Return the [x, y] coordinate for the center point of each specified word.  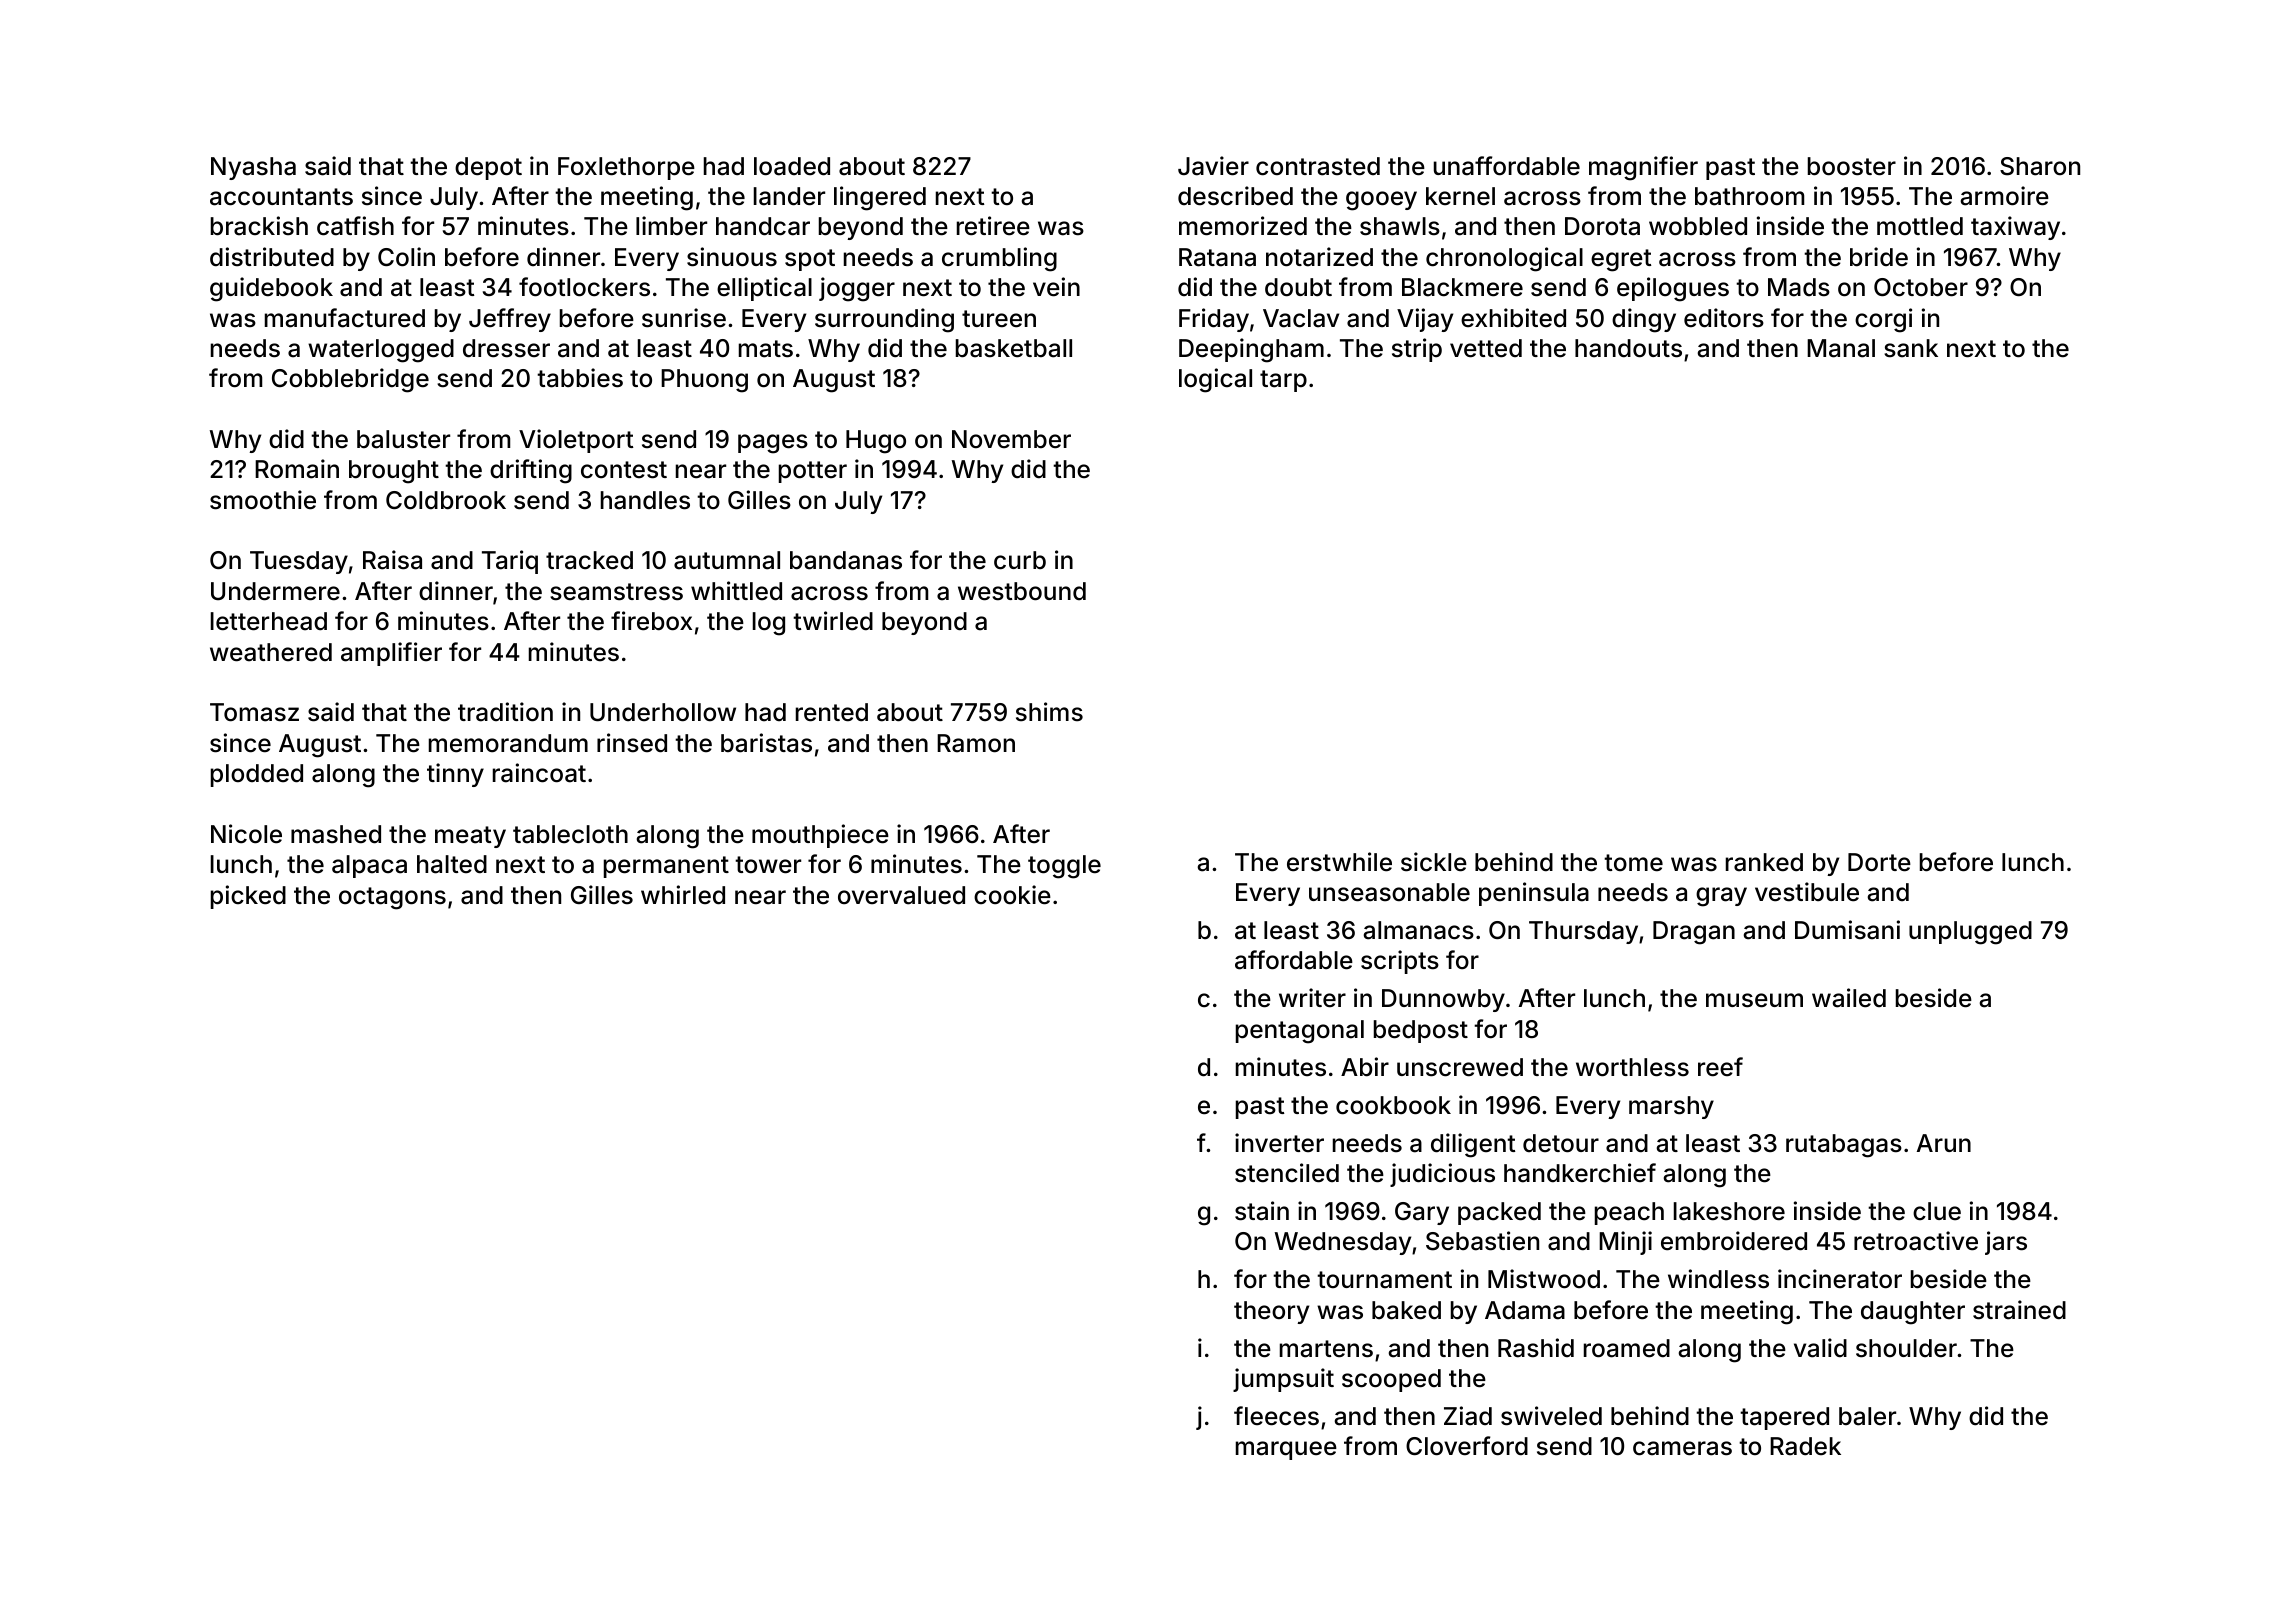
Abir [1365, 1067]
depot [488, 168]
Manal [1841, 348]
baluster [403, 439]
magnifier [1643, 168]
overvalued [901, 895]
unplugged [1970, 933]
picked [248, 897]
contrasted [1318, 166]
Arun [1944, 1143]
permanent [666, 867]
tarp [1283, 381]
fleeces [1276, 1416]
